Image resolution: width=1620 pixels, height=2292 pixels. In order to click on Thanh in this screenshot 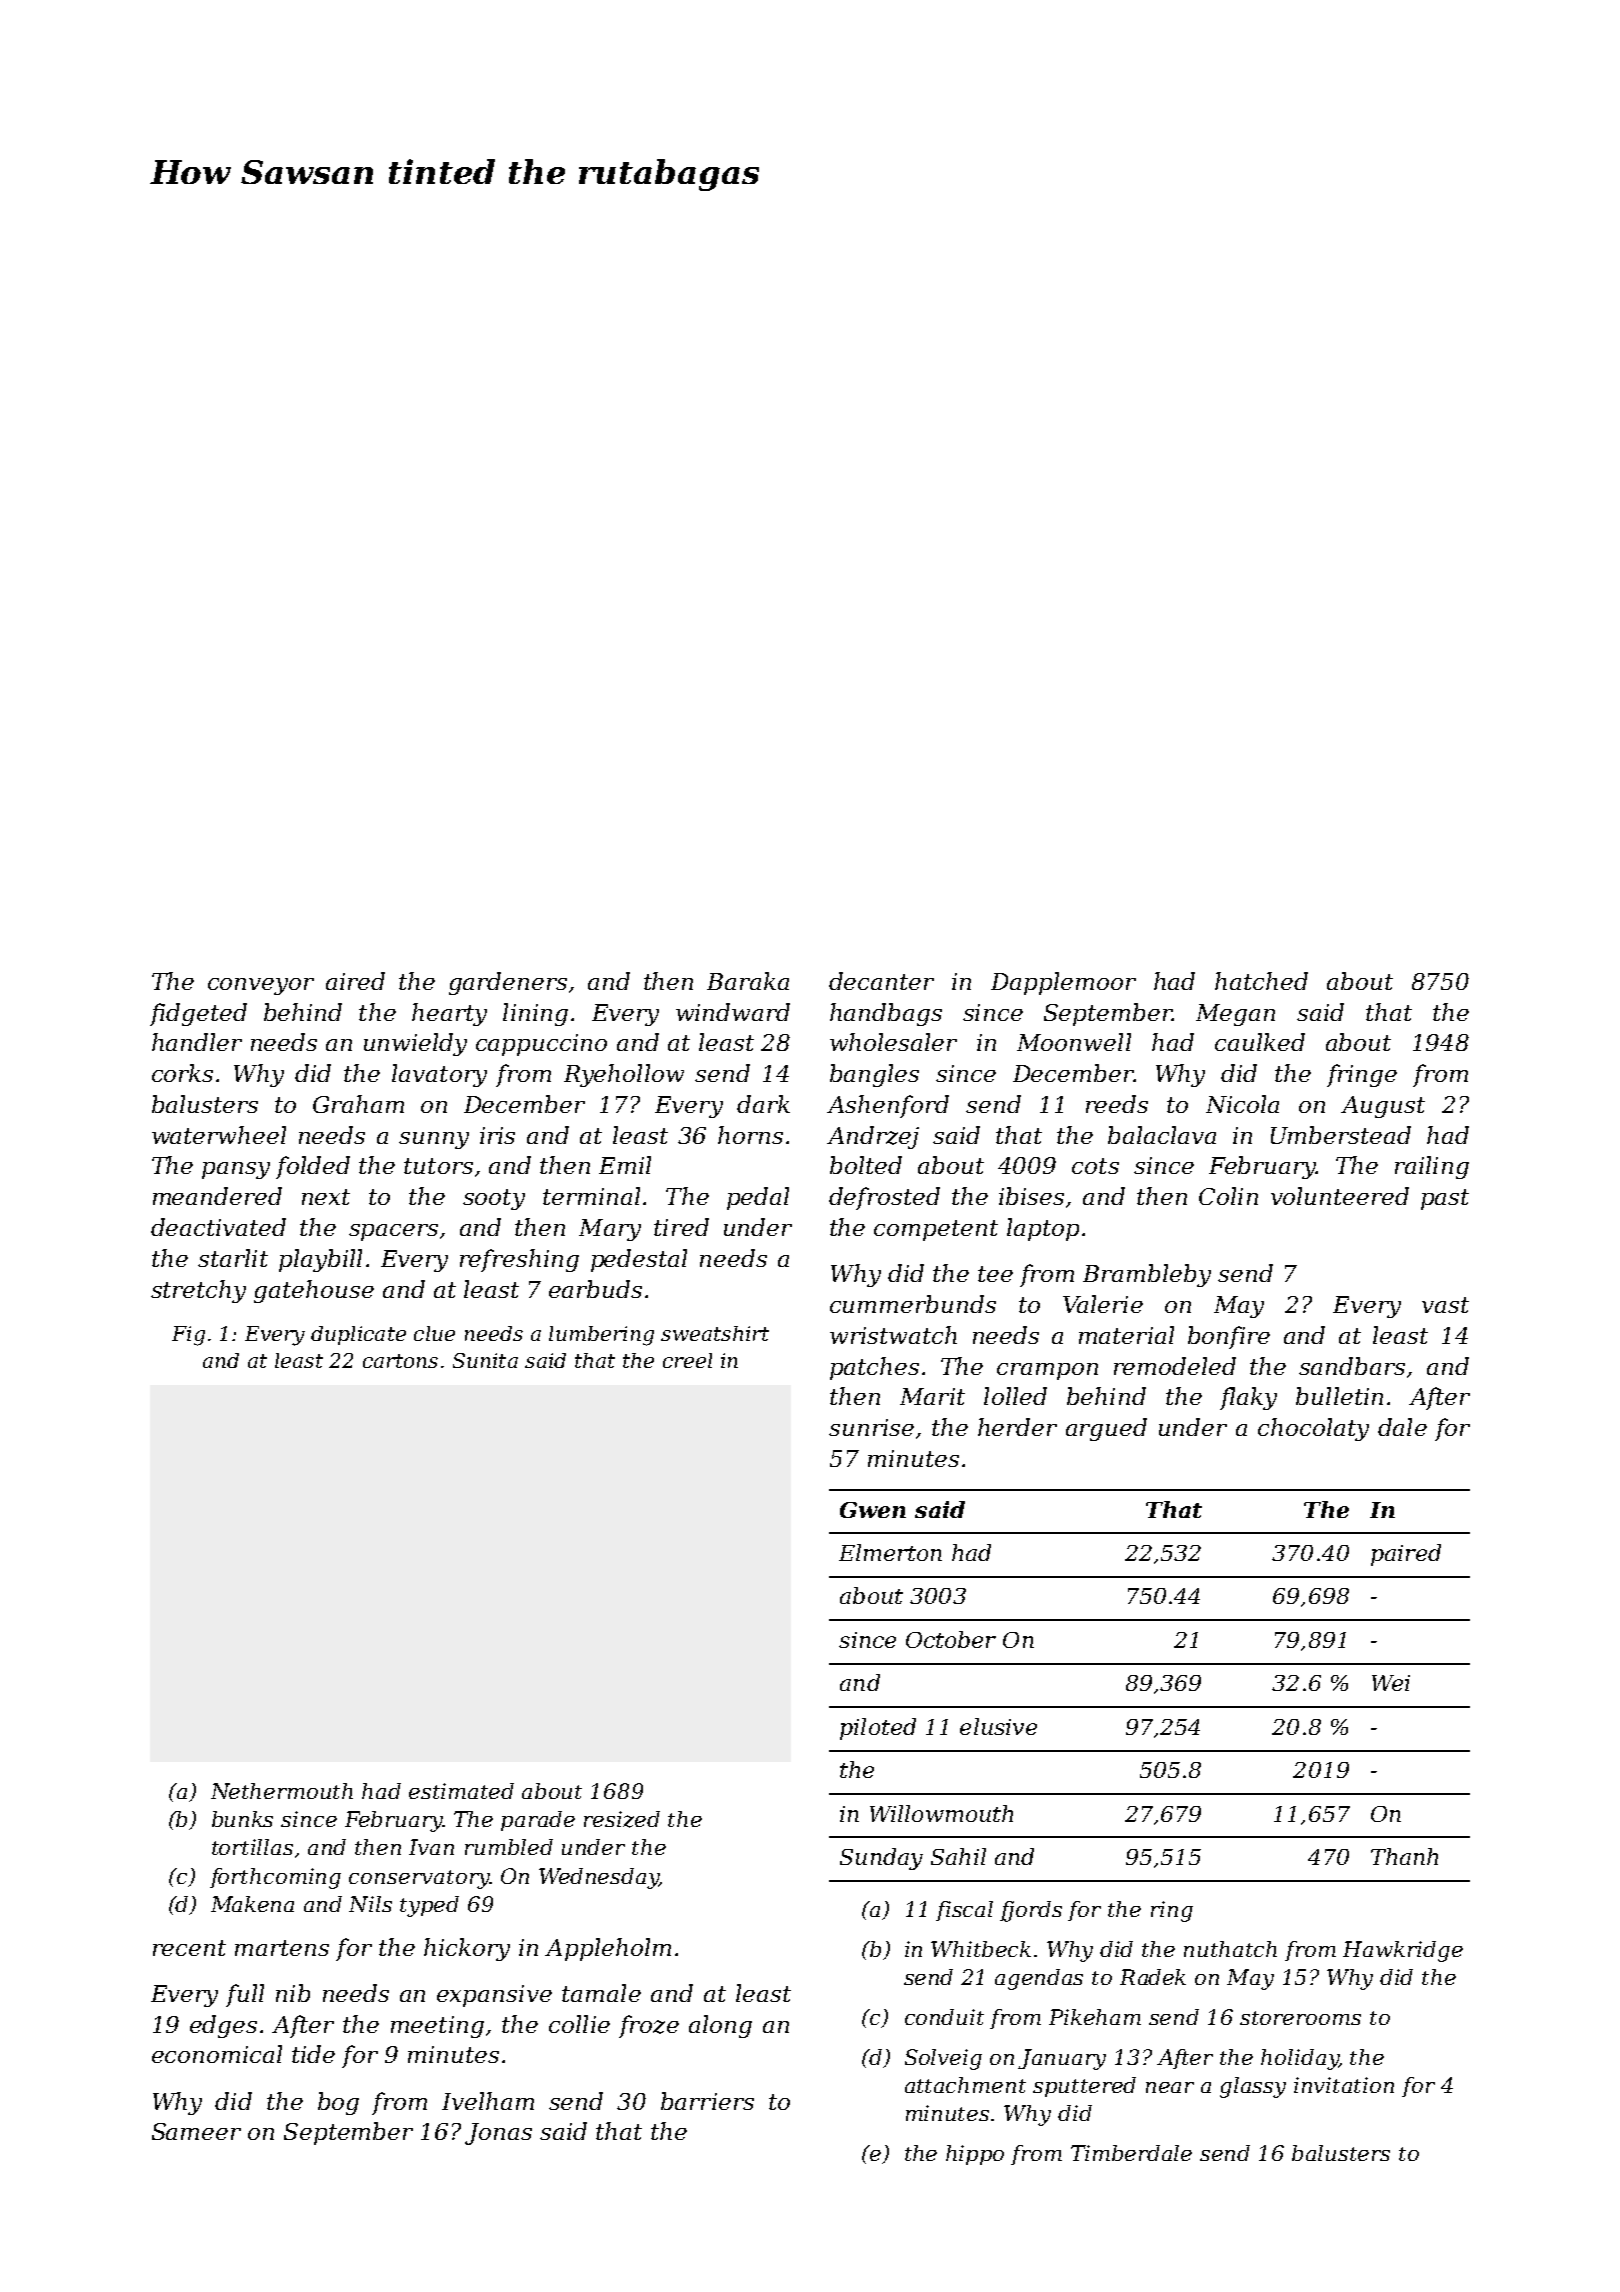, I will do `click(1404, 1856)`.
